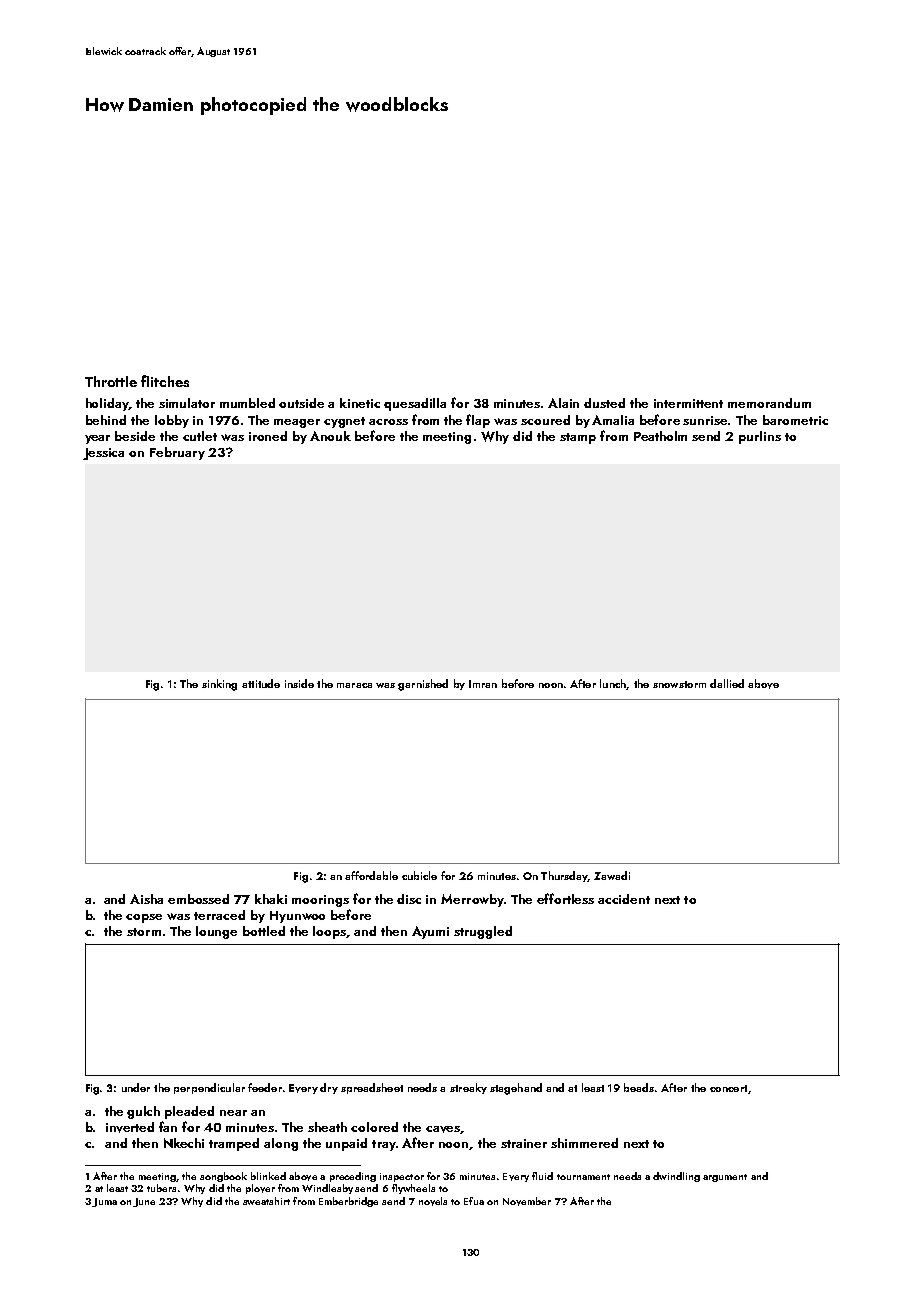 The width and height of the screenshot is (924, 1308). Describe the element at coordinates (423, 685) in the screenshot. I see `garnished` at that location.
